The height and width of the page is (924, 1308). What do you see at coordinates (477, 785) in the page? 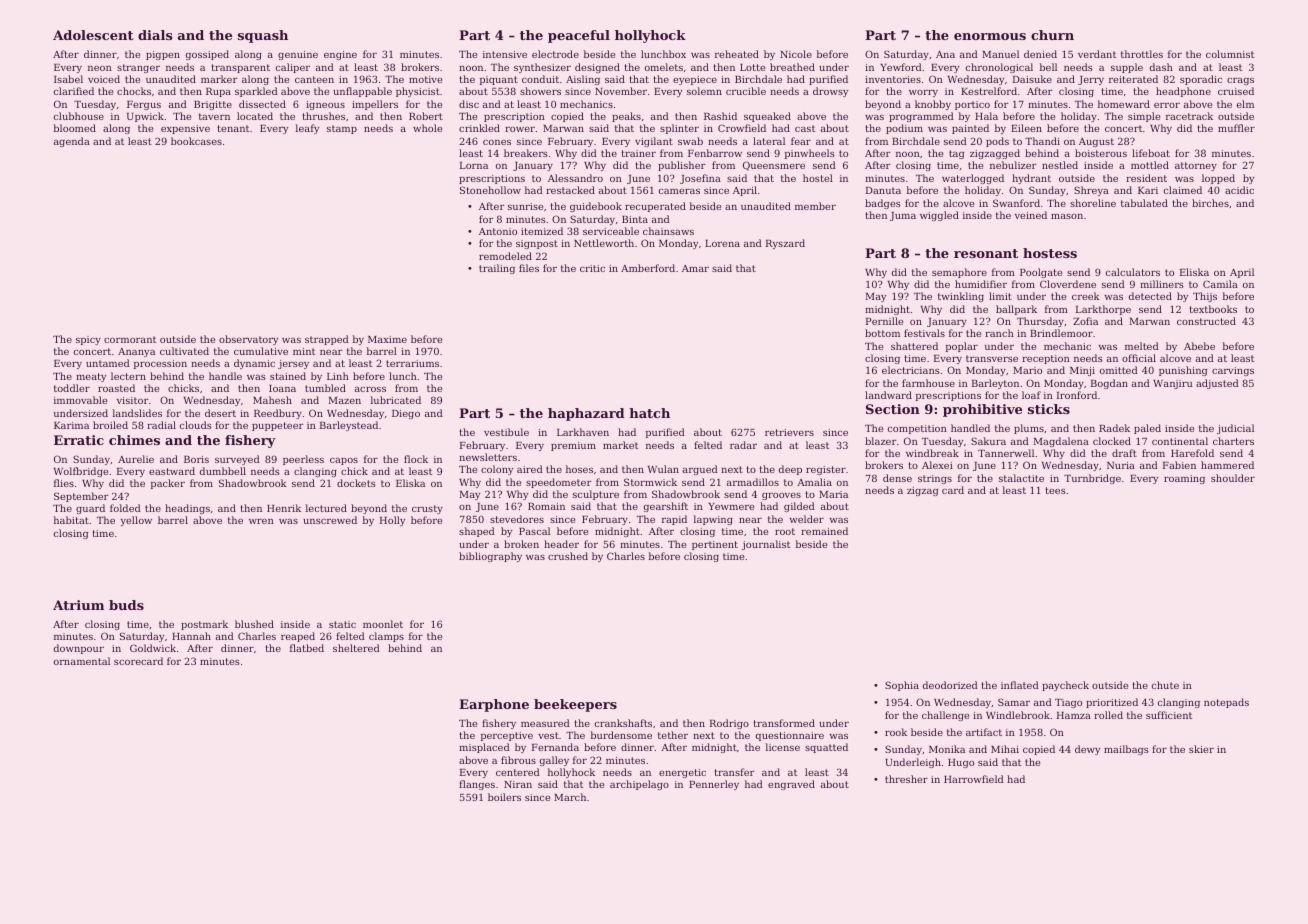
I see `flanges` at bounding box center [477, 785].
